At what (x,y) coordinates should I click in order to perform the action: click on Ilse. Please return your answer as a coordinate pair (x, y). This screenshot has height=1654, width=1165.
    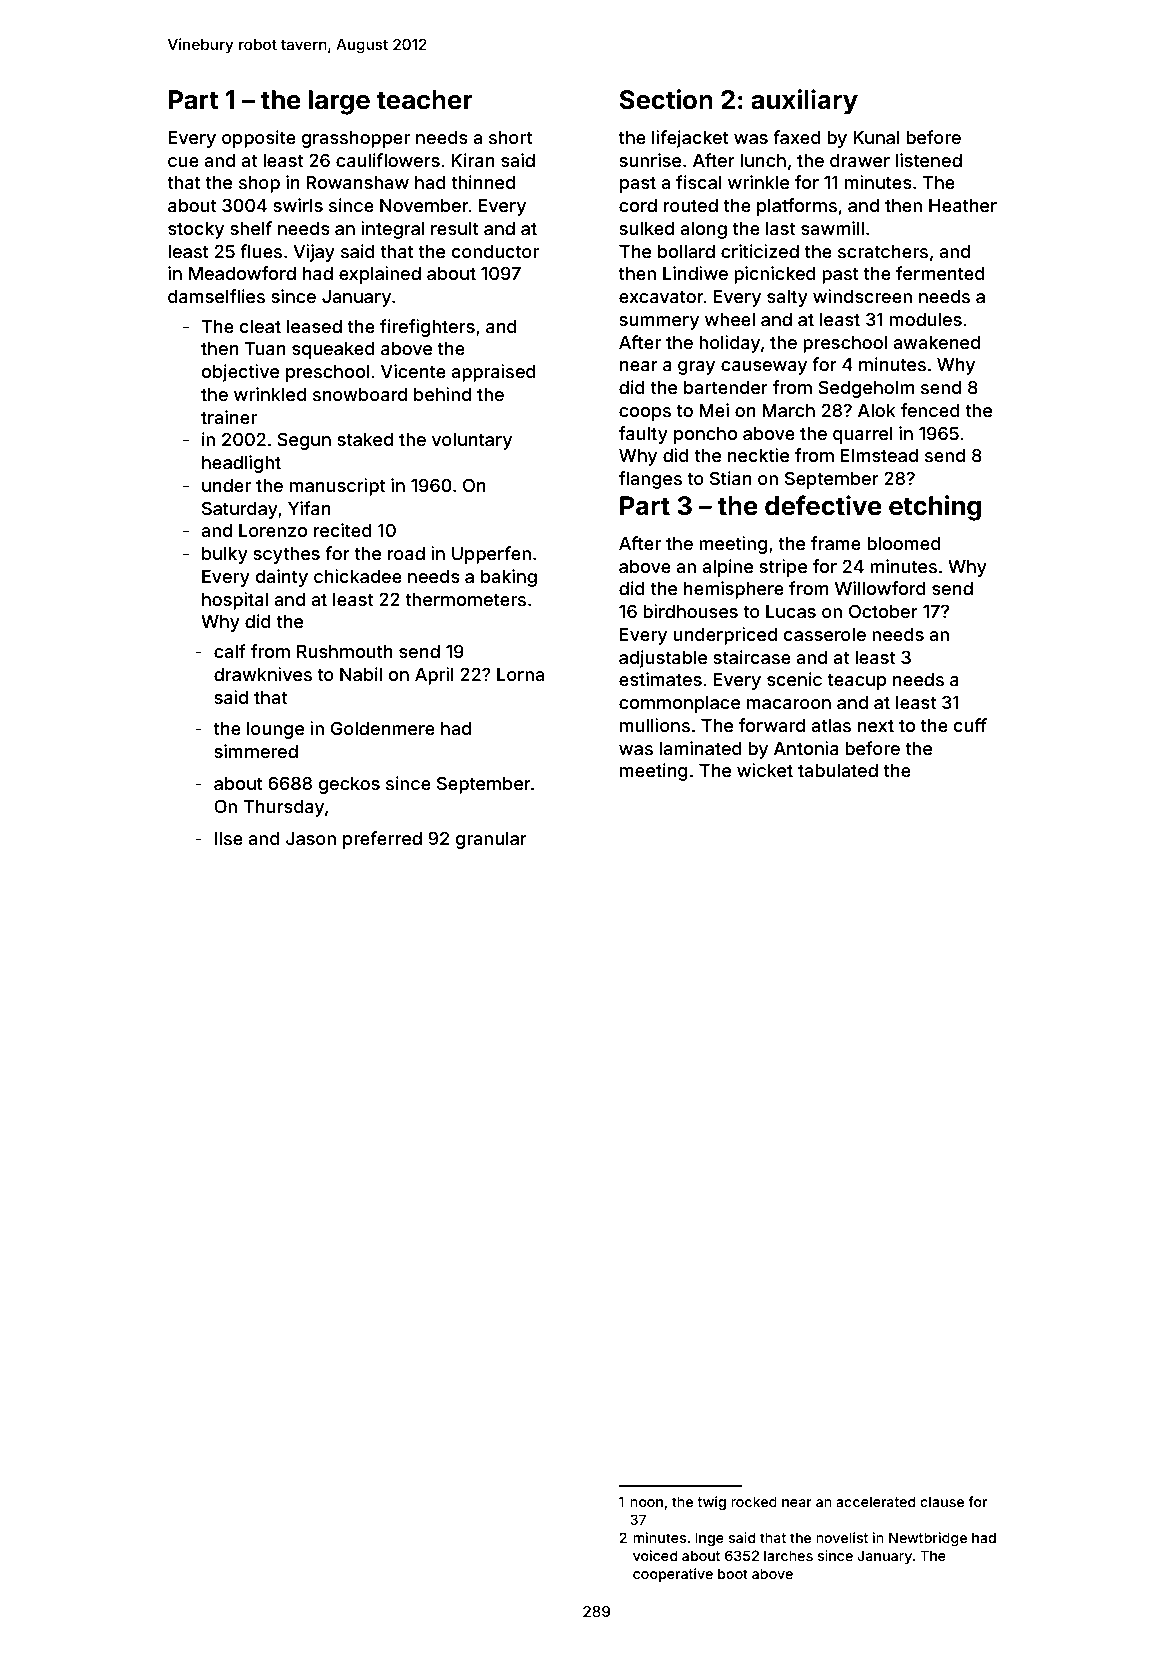
    Looking at the image, I should click on (229, 838).
